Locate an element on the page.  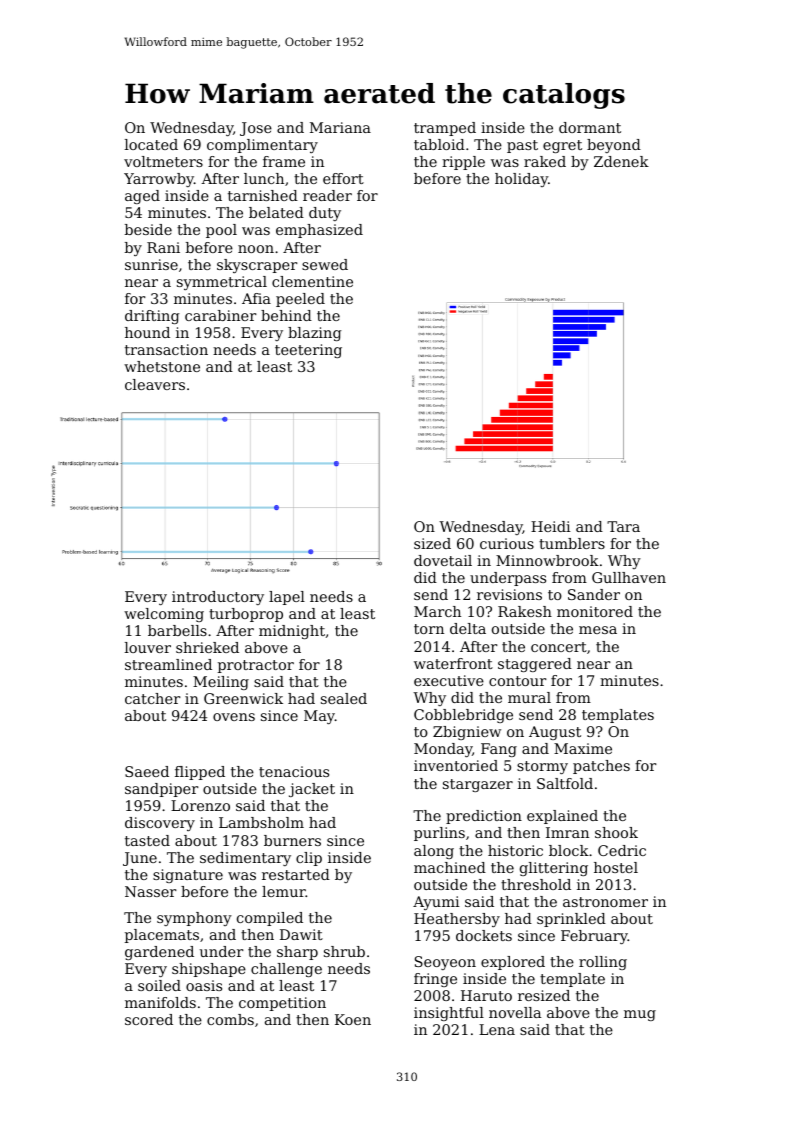
Meiling is located at coordinates (221, 683).
